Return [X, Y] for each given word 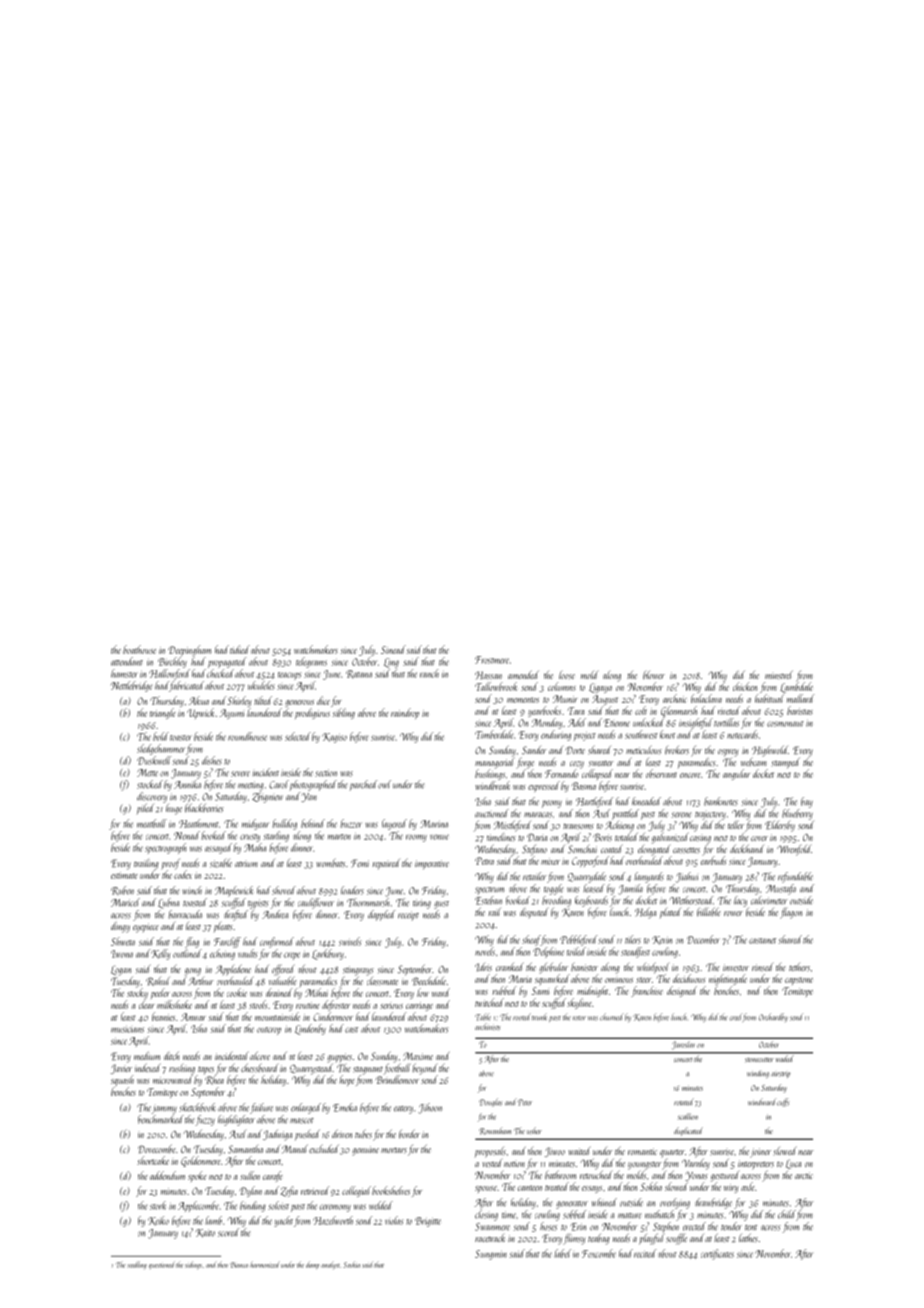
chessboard [259, 1068]
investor [736, 967]
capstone [799, 981]
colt [641, 710]
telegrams [311, 662]
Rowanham [495, 1131]
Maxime [418, 1056]
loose [567, 675]
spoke [197, 1176]
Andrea [275, 914]
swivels [350, 941]
